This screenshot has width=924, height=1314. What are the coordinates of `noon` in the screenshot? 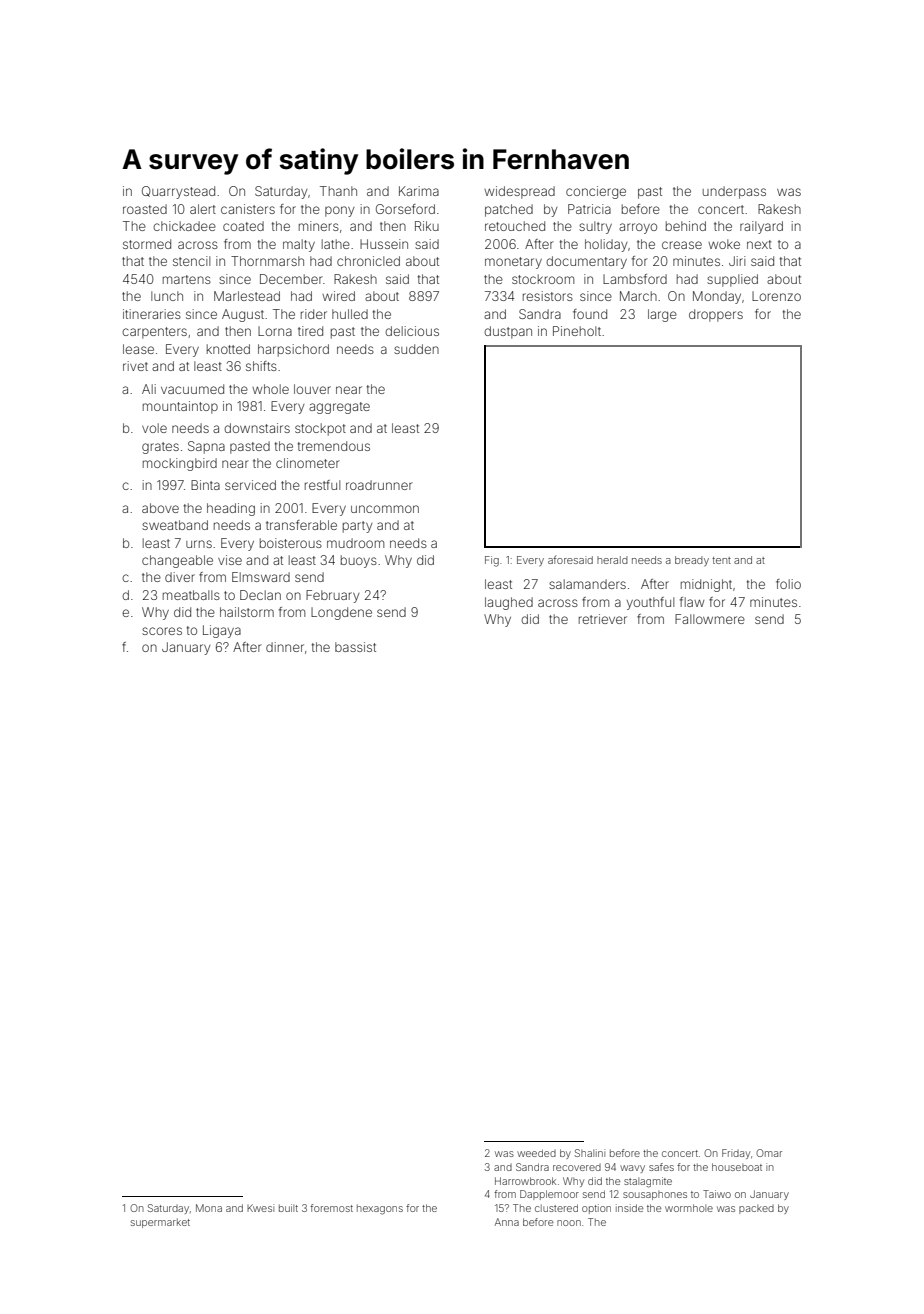 It's located at (569, 1223).
